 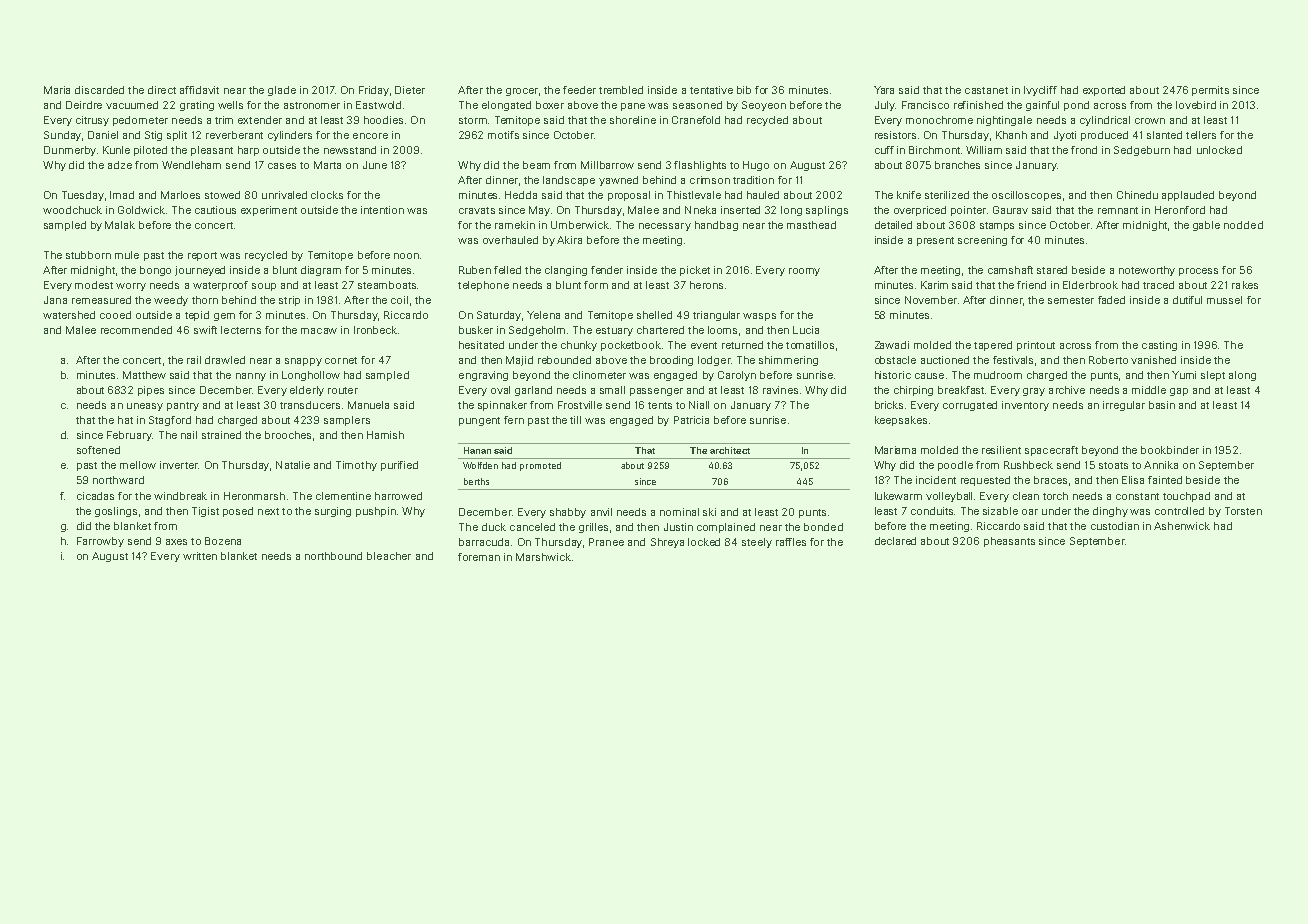 I want to click on Ivycliff, so click(x=1040, y=91).
